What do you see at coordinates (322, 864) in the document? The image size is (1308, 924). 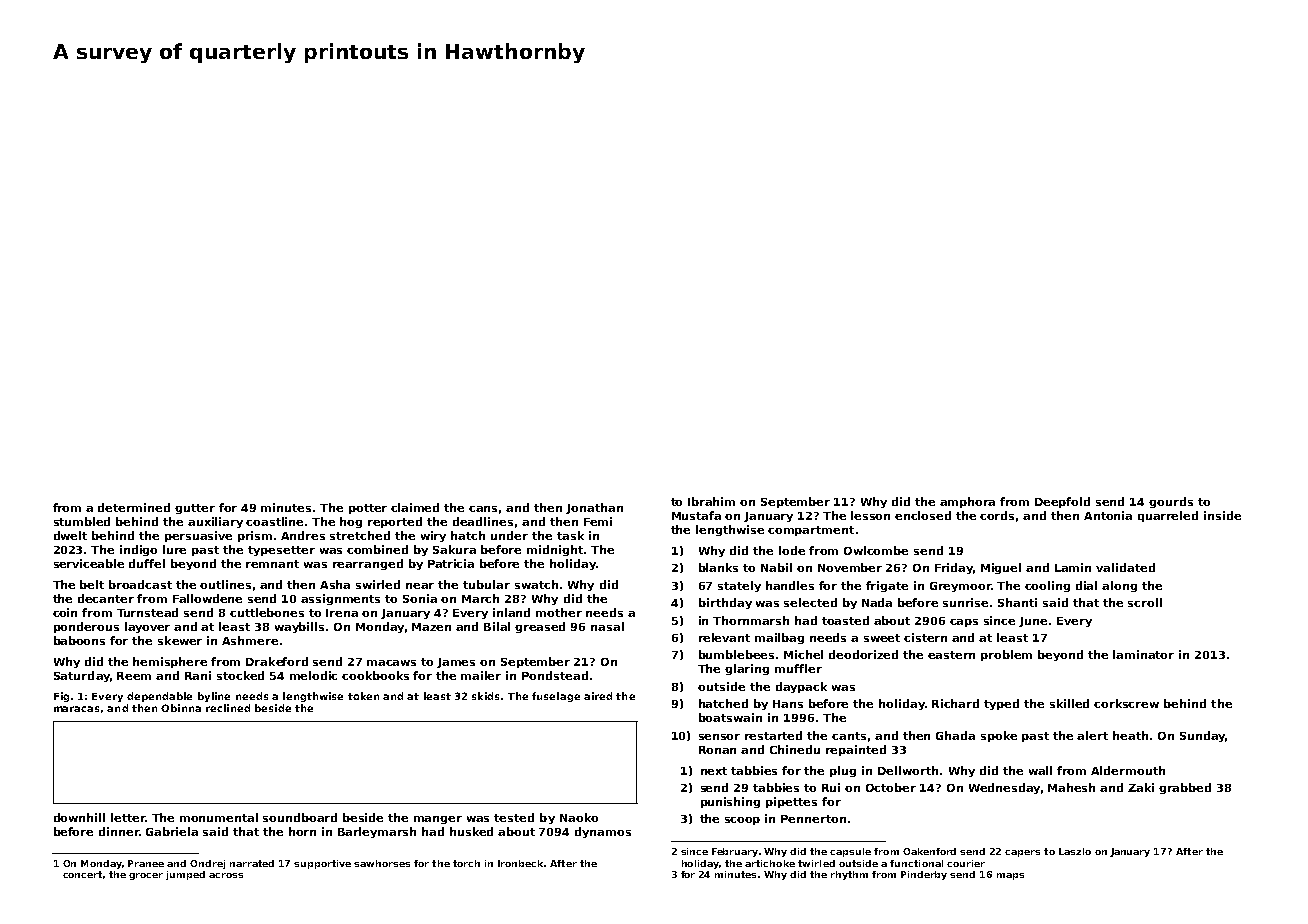 I see `supportive` at bounding box center [322, 864].
